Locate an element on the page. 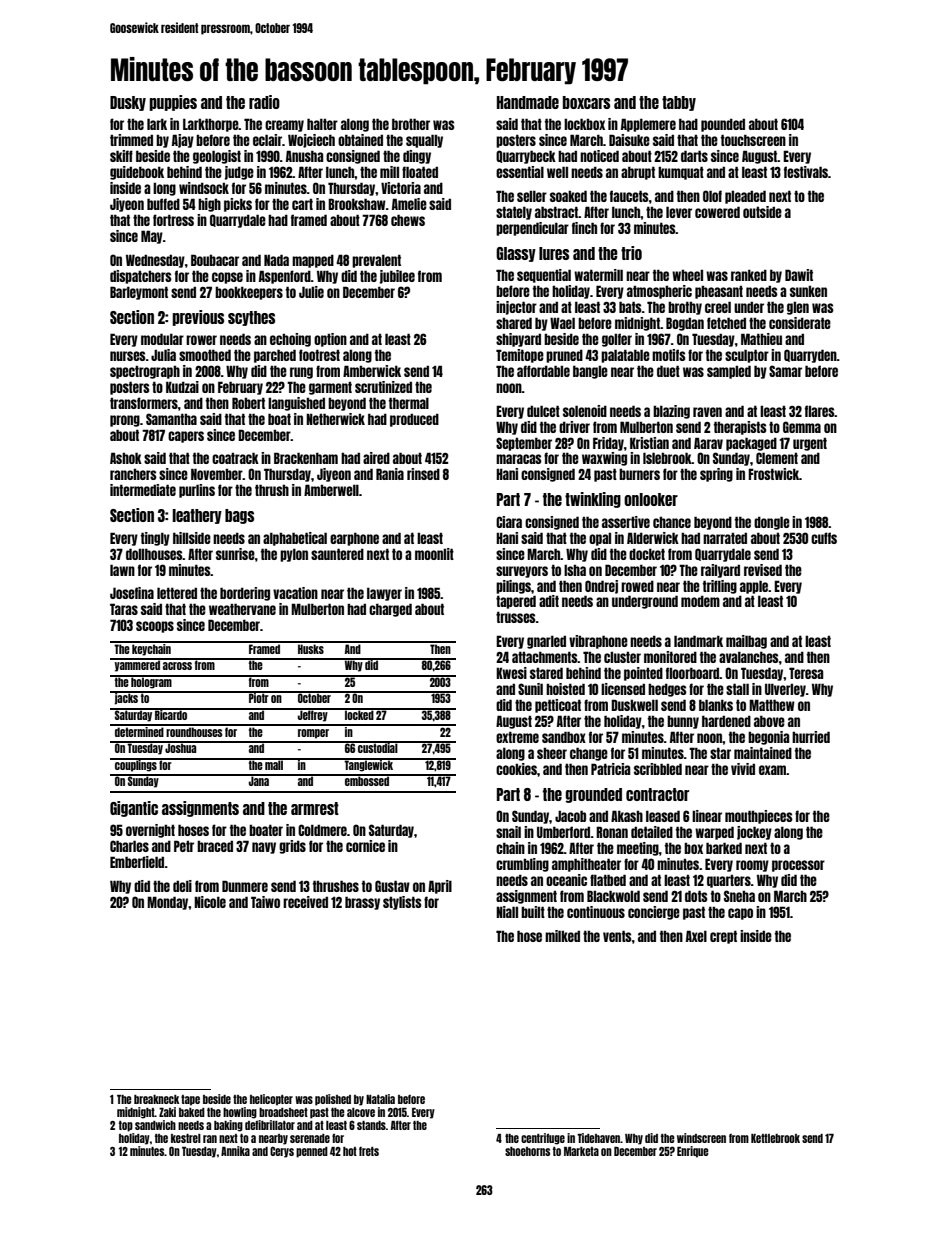  radio is located at coordinates (264, 102).
